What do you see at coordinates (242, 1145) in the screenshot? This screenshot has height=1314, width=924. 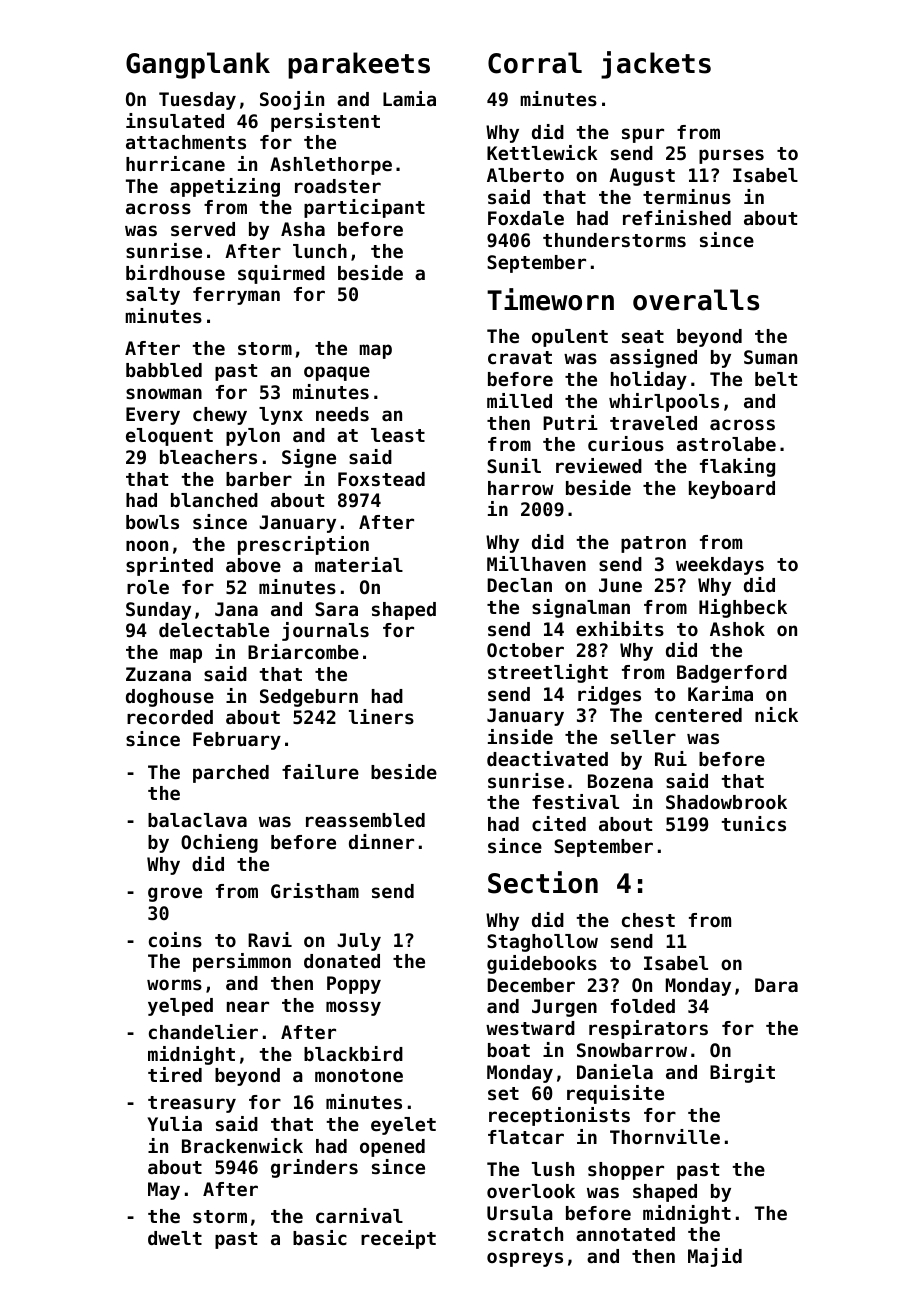 I see `Brackenwick` at bounding box center [242, 1145].
